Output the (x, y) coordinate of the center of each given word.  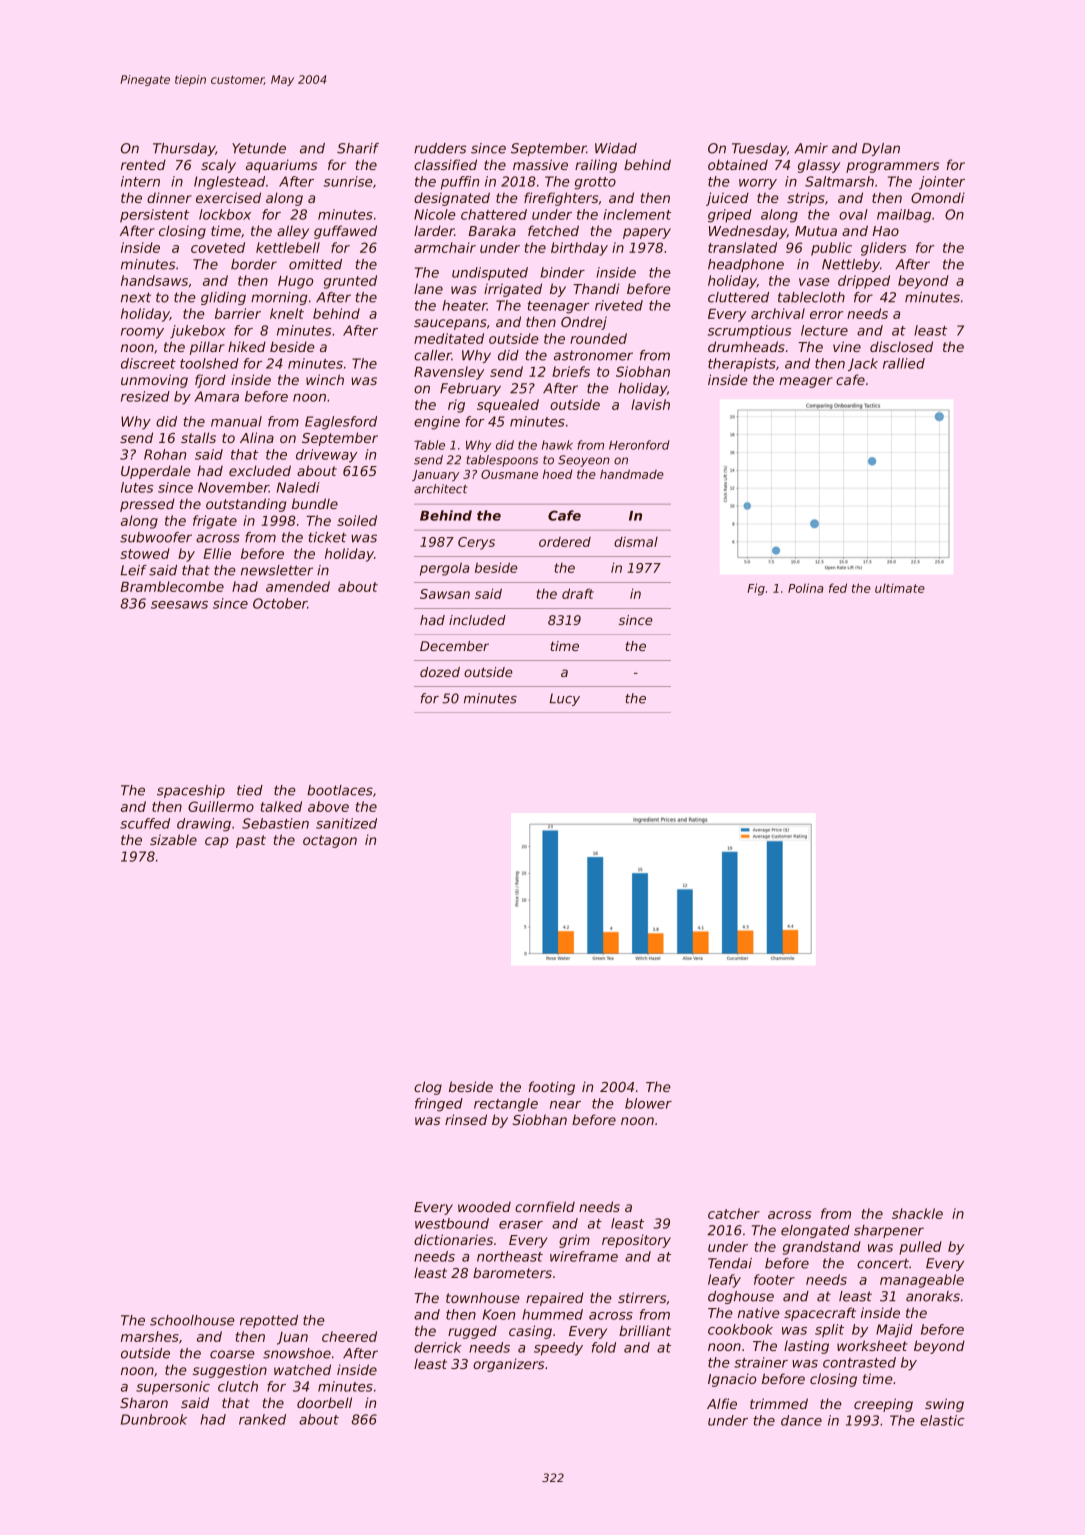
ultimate (900, 588)
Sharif (358, 148)
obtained (738, 164)
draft (578, 593)
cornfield (545, 1206)
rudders (440, 148)
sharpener (889, 1231)
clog (428, 1088)
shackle (917, 1213)
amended (298, 586)
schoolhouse (192, 1320)
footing (552, 1088)
